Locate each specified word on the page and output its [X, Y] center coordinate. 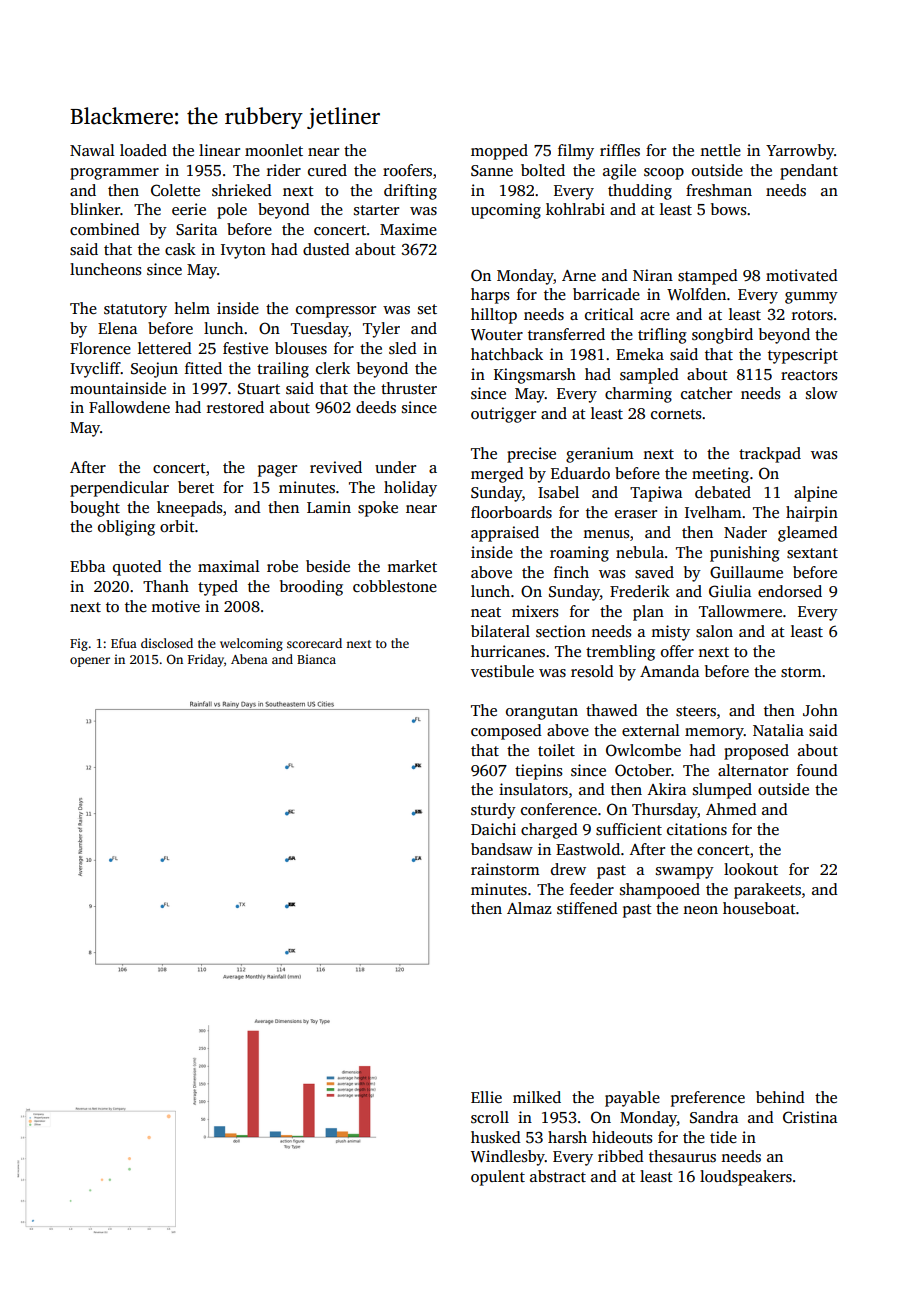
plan [648, 613]
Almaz [529, 908]
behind [780, 1097]
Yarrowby [800, 152]
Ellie [486, 1097]
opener [90, 662]
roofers [407, 170]
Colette [175, 190]
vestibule [502, 671]
